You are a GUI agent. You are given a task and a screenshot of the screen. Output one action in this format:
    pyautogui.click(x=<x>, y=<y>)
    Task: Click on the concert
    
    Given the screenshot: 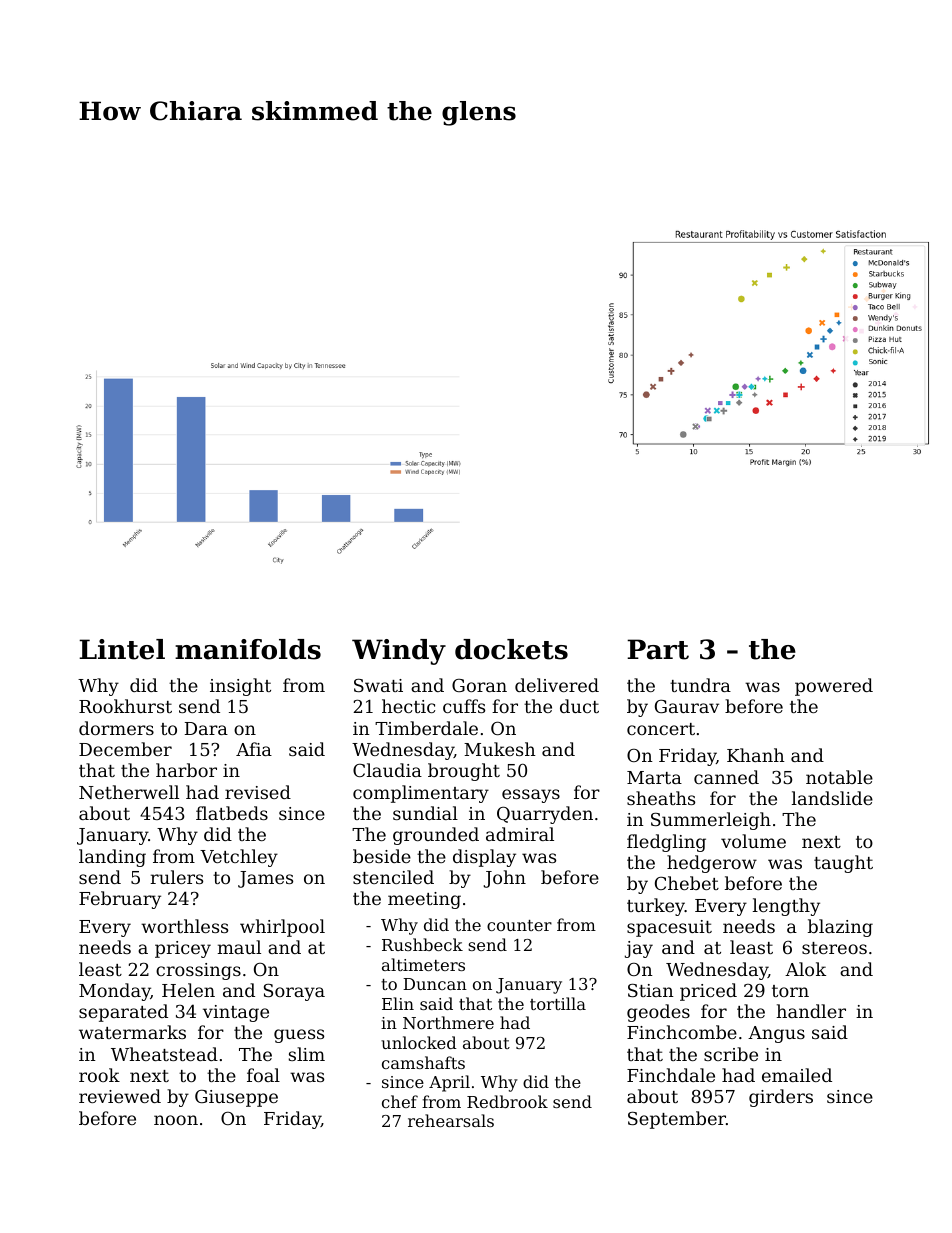 What is the action you would take?
    pyautogui.click(x=661, y=729)
